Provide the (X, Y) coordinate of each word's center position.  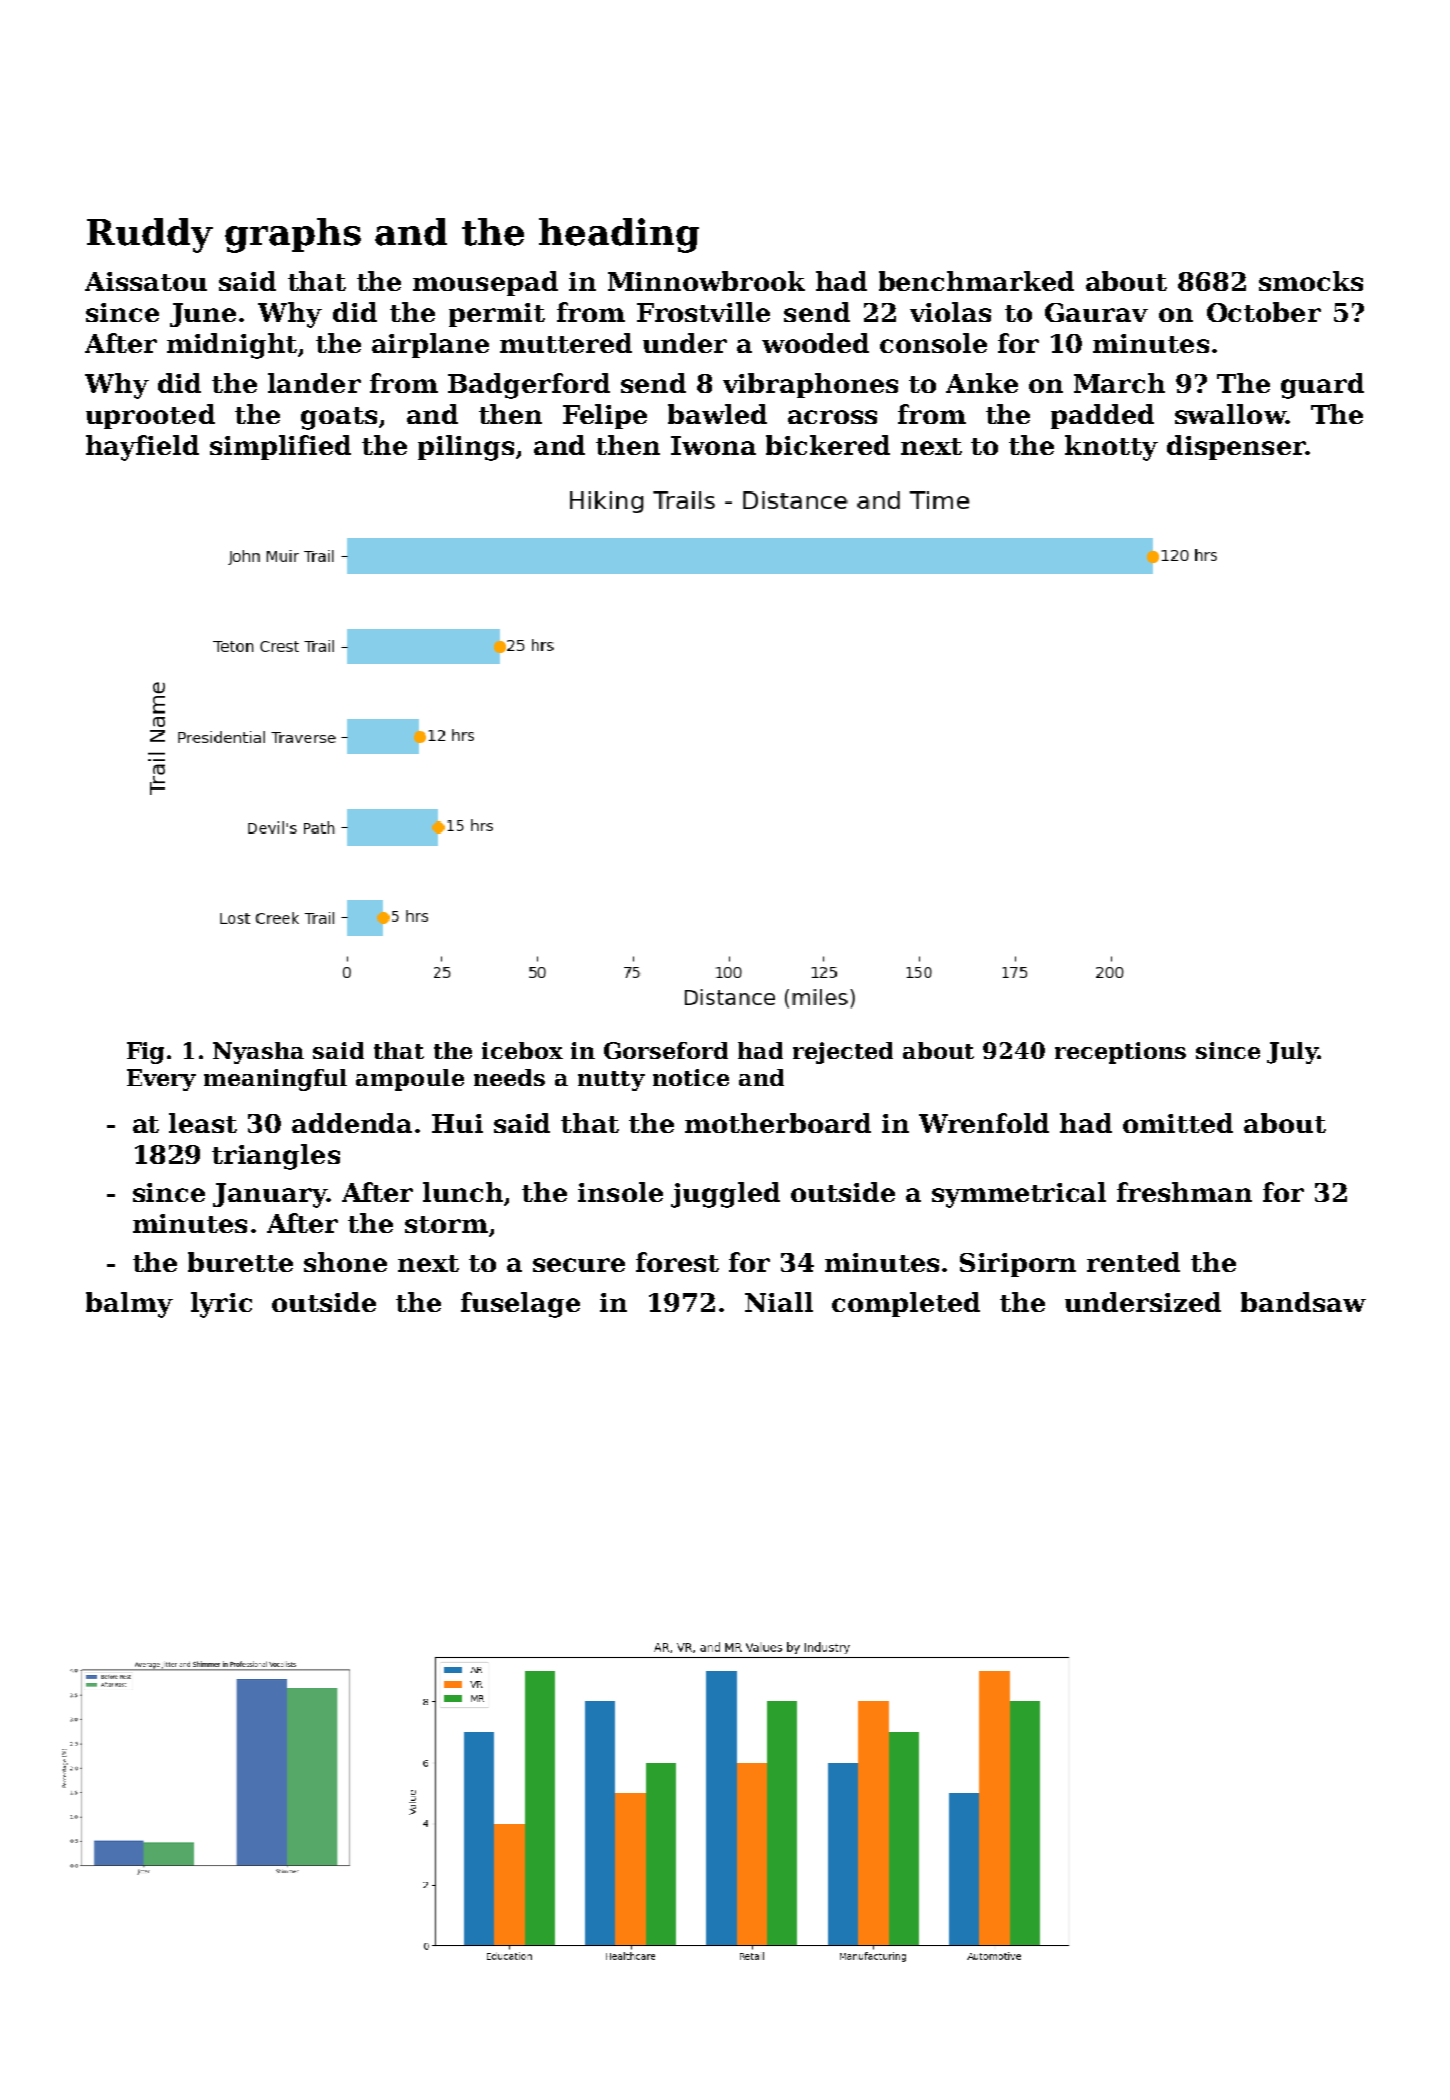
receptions (1120, 1053)
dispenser (1236, 447)
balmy (129, 1305)
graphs (293, 235)
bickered (828, 445)
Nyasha (258, 1053)
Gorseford (666, 1050)
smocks (1311, 281)
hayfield (142, 448)
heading (619, 235)
